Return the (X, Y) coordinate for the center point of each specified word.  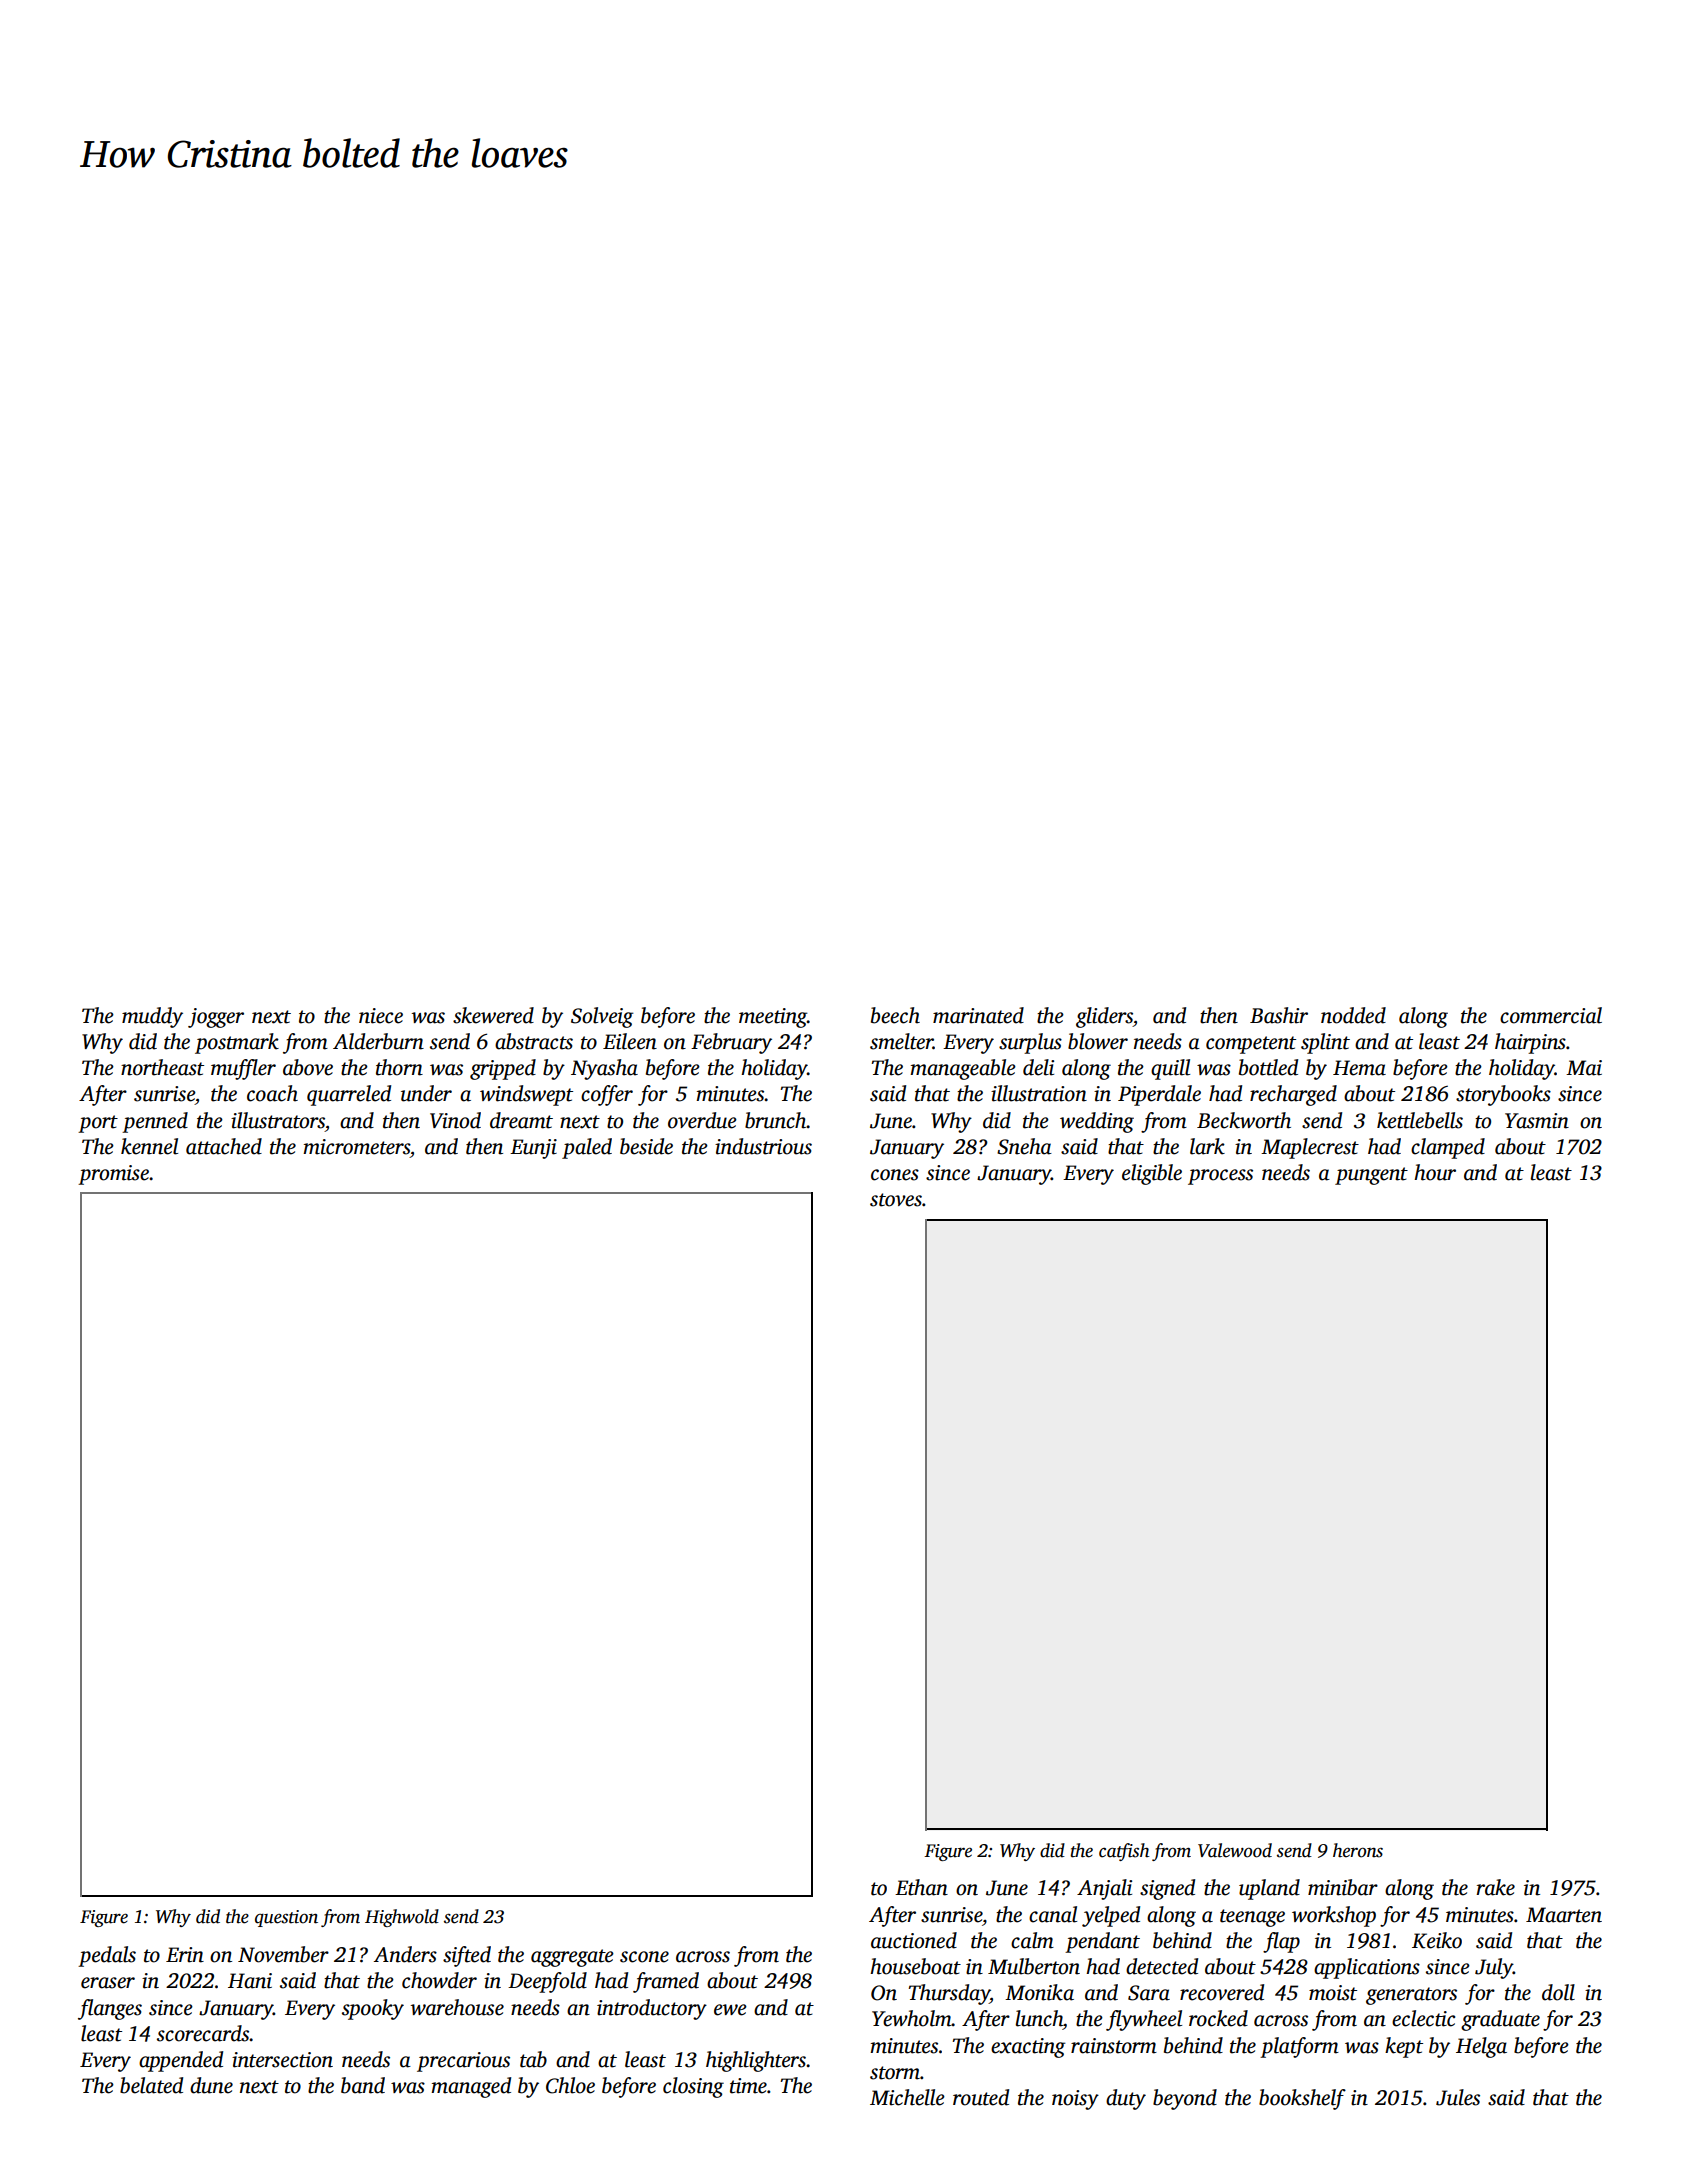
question (286, 1918)
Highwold (402, 1918)
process (1220, 1177)
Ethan (921, 1887)
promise (113, 1175)
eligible (1152, 1174)
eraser (108, 1983)
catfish (1124, 1852)
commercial (1551, 1015)
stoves (896, 1200)
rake (1496, 1887)
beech (895, 1015)
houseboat (915, 1966)
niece (381, 1016)
